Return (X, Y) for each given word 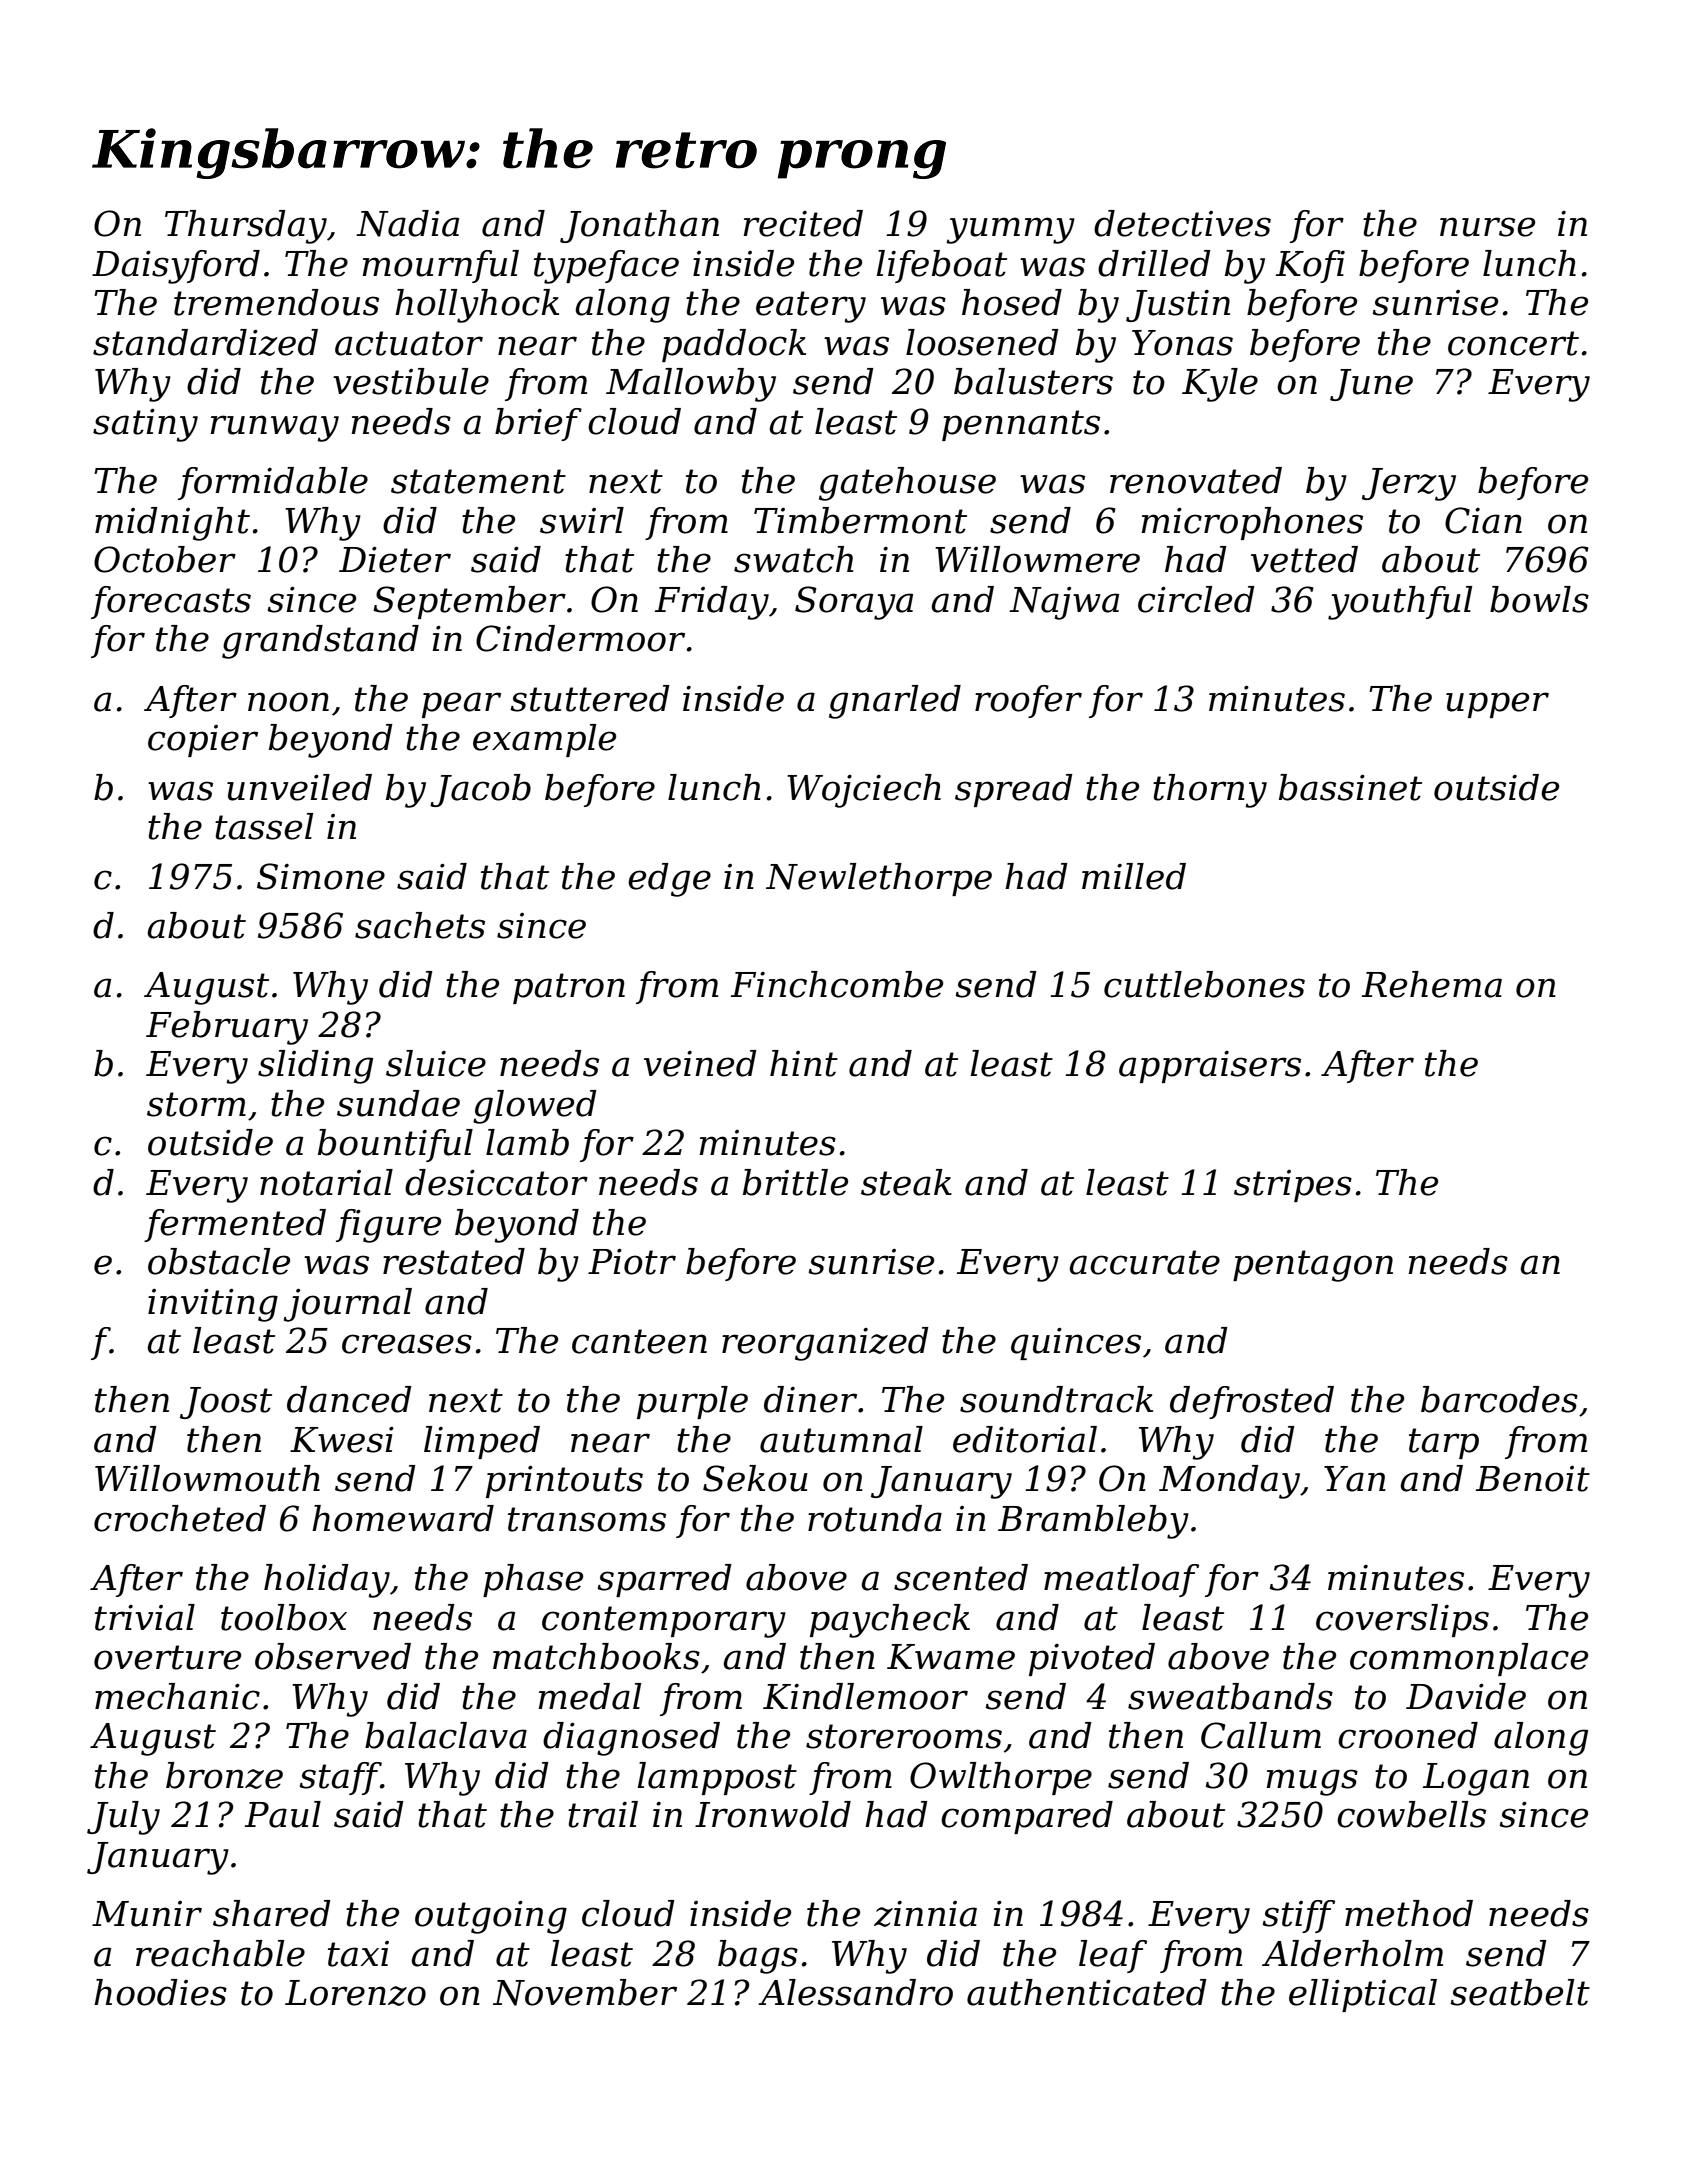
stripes (1293, 1186)
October (165, 559)
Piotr (632, 1262)
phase (533, 1580)
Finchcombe (837, 984)
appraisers (1210, 1067)
